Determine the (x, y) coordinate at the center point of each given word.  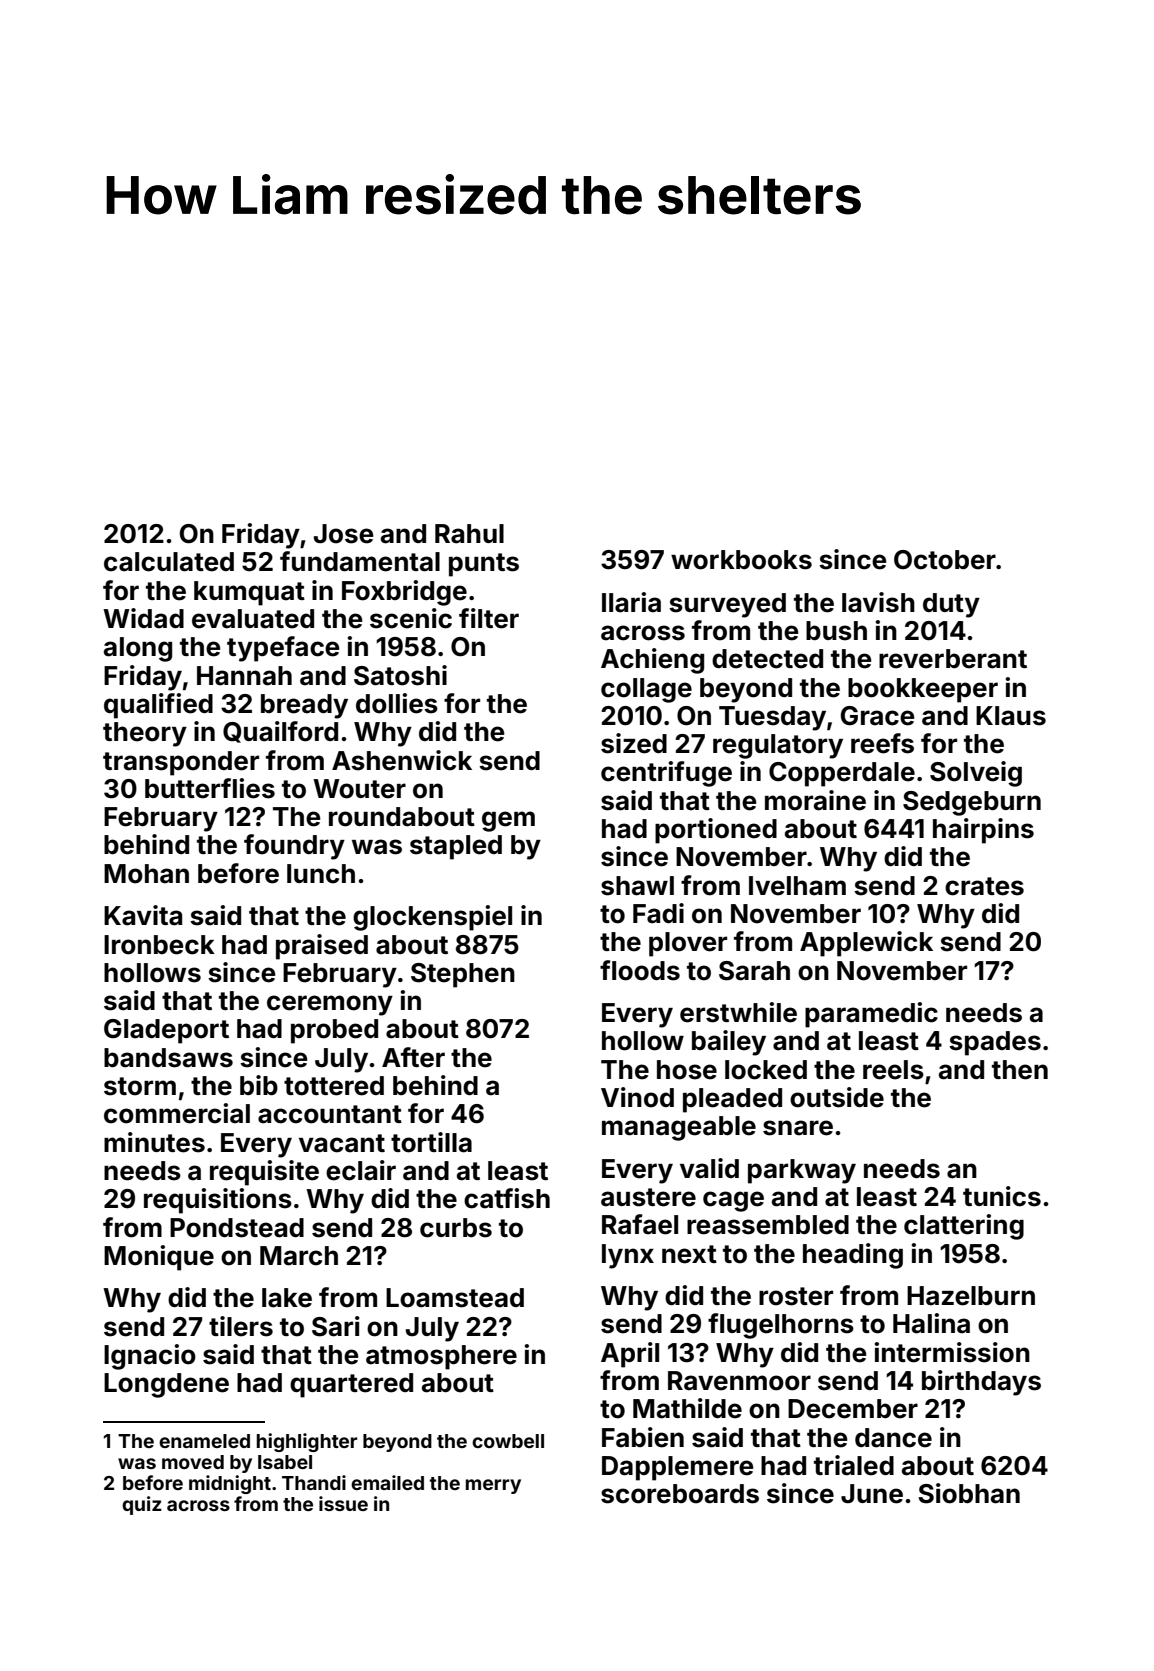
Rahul (469, 534)
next (689, 1254)
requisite (264, 1173)
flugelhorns (781, 1326)
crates (984, 886)
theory (145, 734)
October (945, 560)
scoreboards (680, 1494)
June (872, 1494)
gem (508, 821)
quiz (142, 1505)
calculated (169, 562)
